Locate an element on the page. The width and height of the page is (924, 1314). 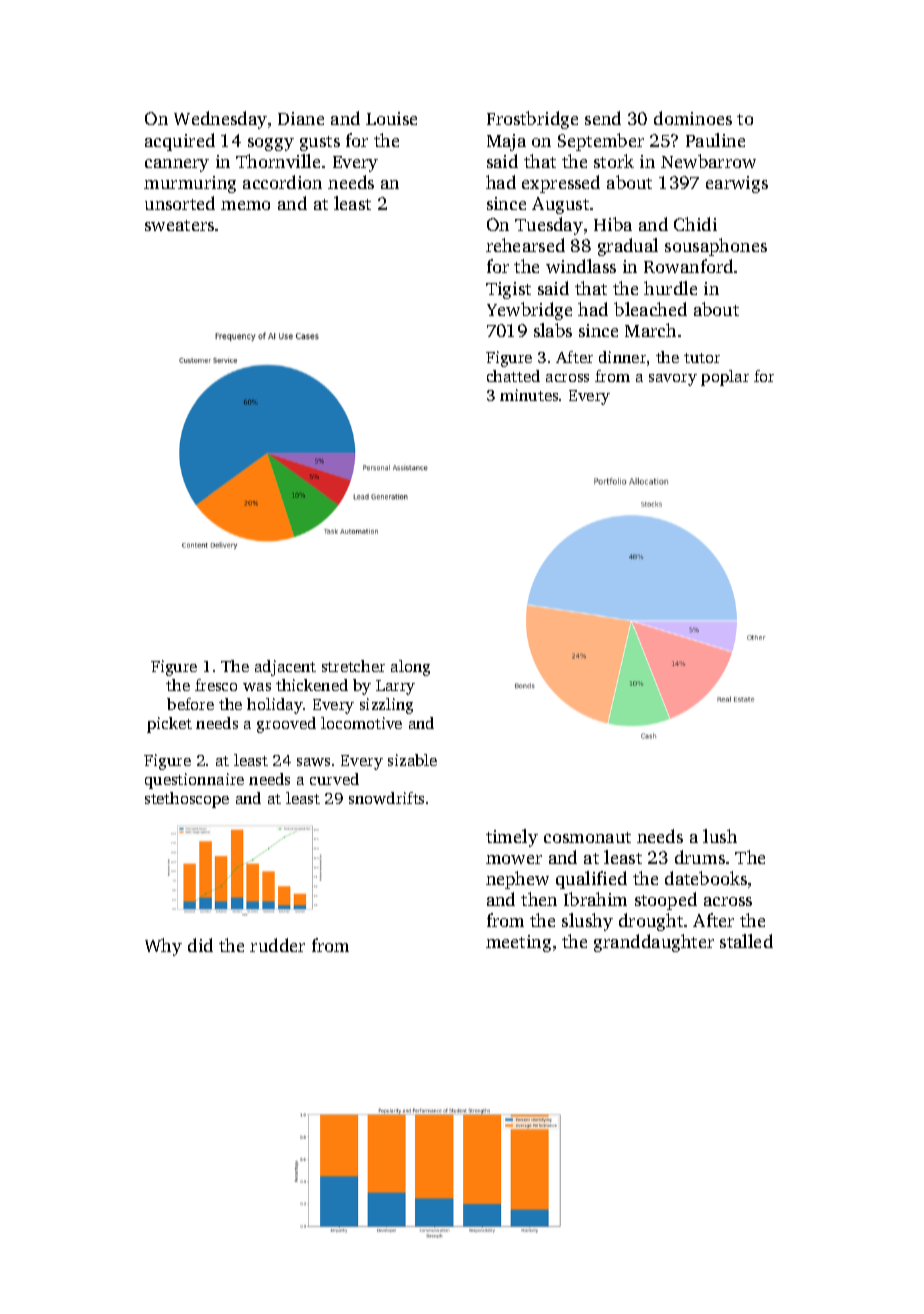
rehearsed is located at coordinates (525, 245).
